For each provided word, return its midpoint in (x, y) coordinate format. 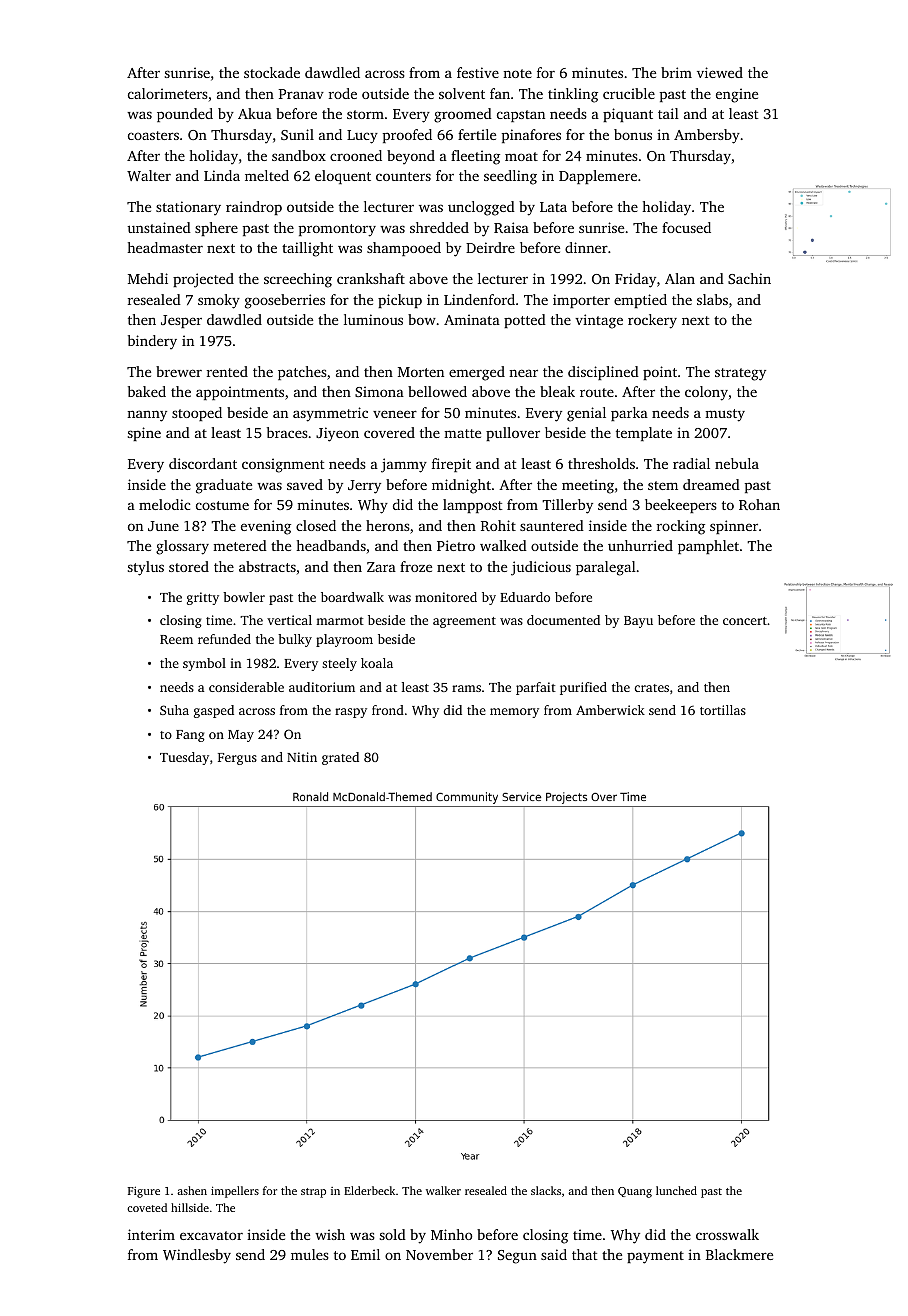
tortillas (723, 710)
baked (147, 391)
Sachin (749, 278)
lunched (676, 1190)
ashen (192, 1190)
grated (340, 758)
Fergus (237, 759)
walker (443, 1190)
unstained (159, 227)
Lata (553, 207)
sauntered (552, 525)
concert (745, 621)
